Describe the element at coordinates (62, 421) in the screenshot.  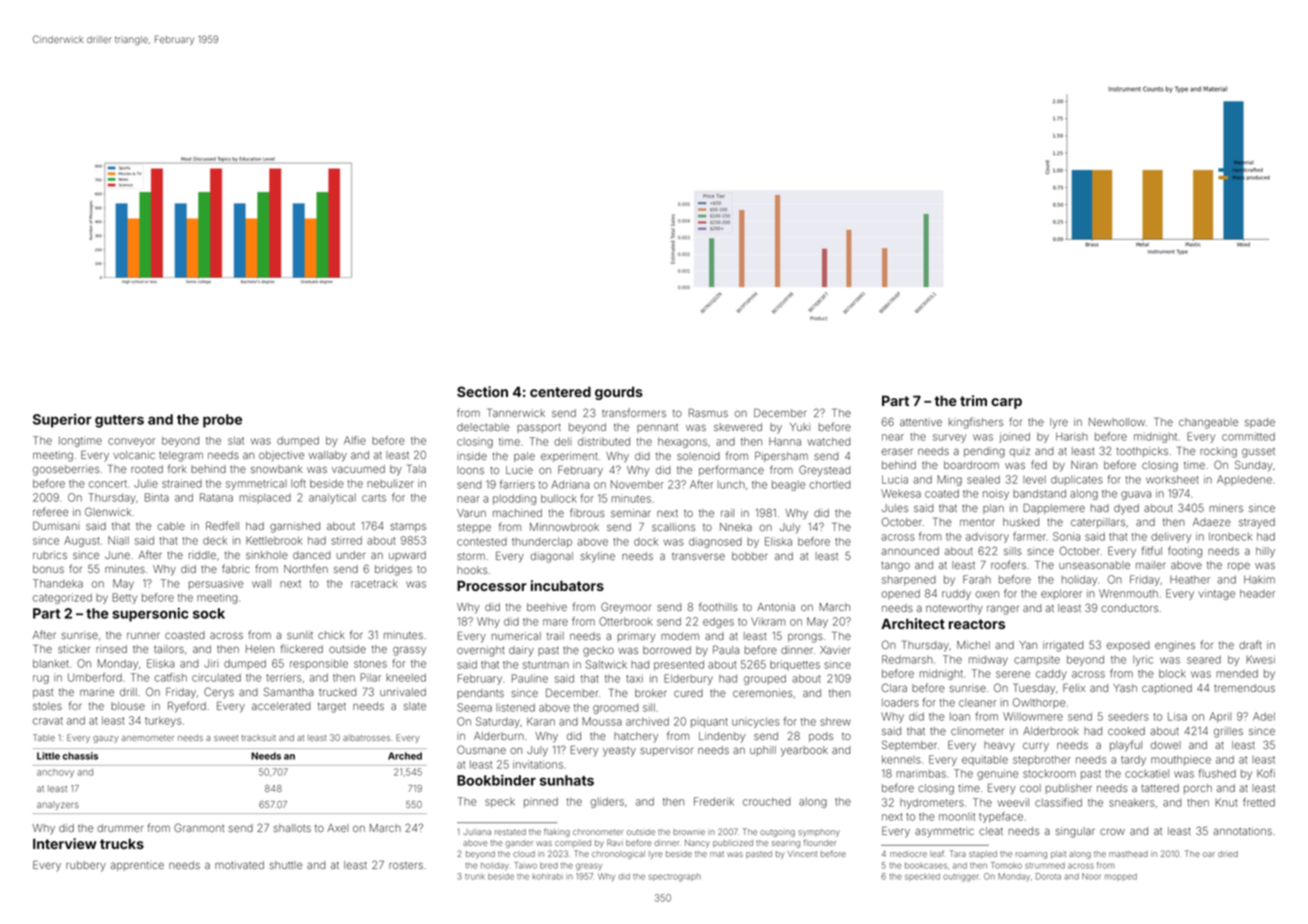
I see `Superior` at that location.
